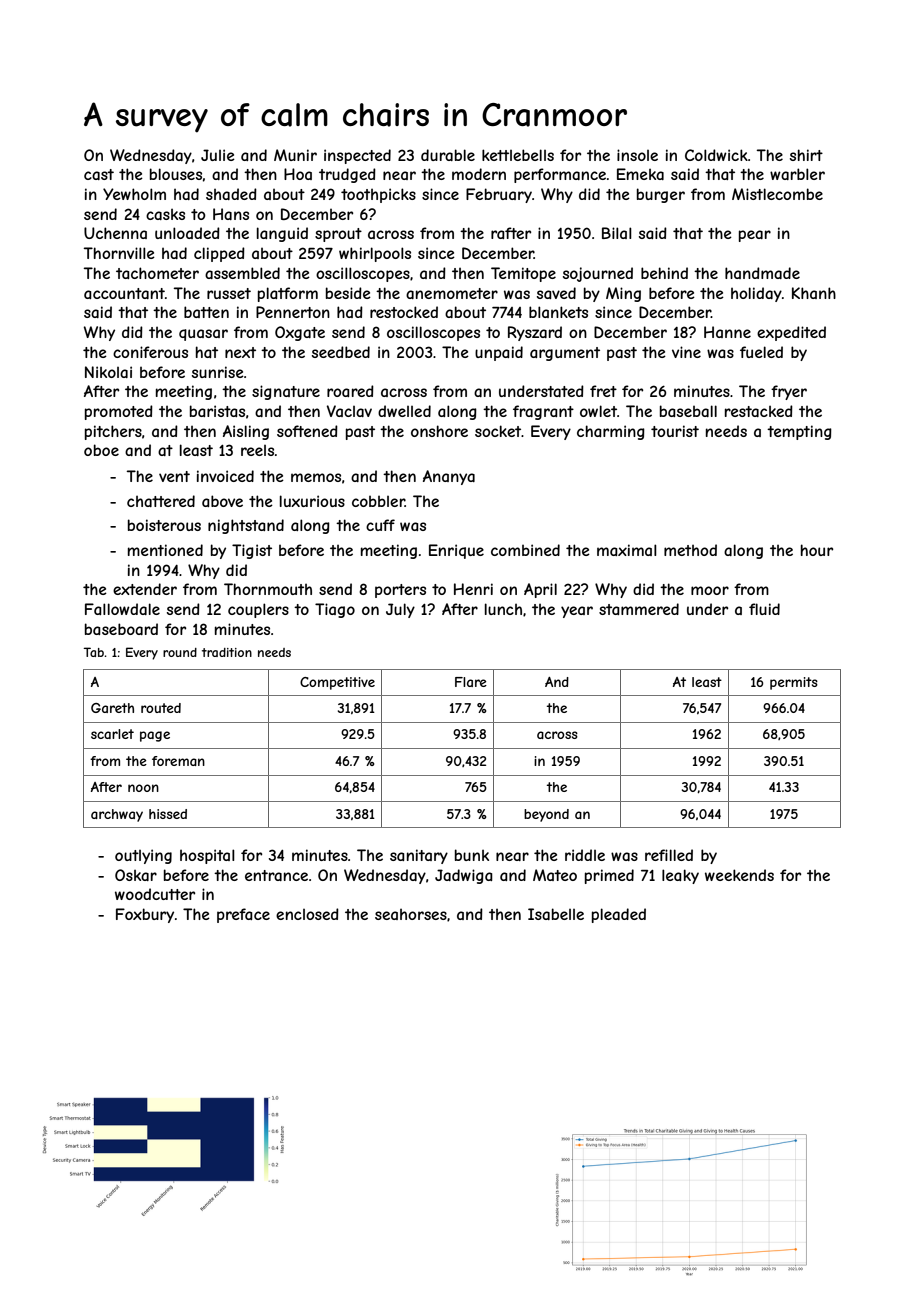  What do you see at coordinates (143, 856) in the screenshot?
I see `outlying` at bounding box center [143, 856].
